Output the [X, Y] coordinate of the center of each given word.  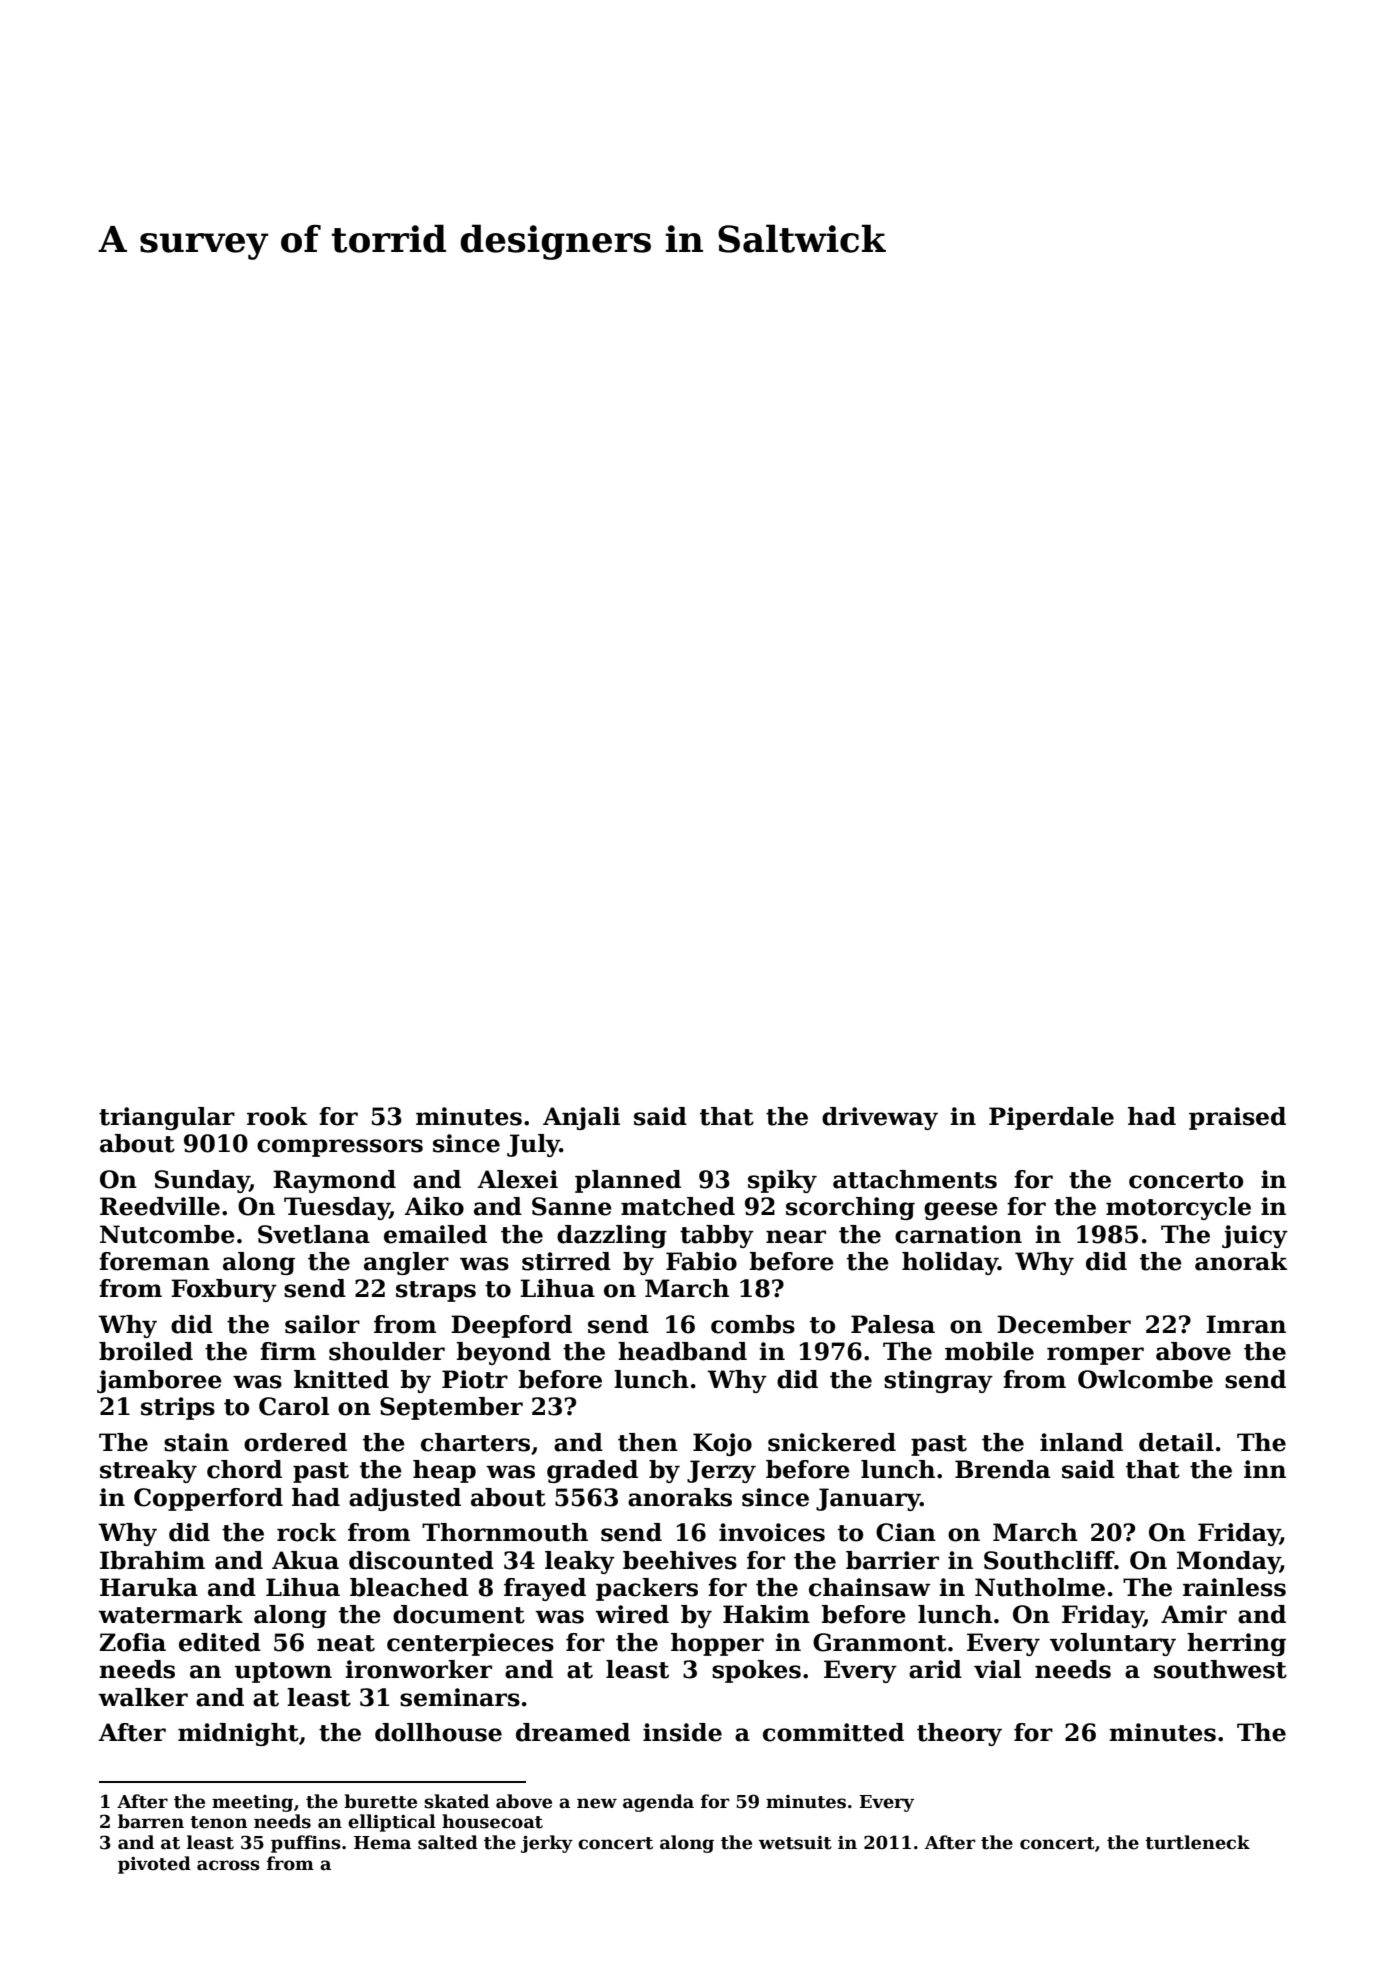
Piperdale [1051, 1118]
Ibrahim [152, 1560]
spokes [756, 1671]
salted [448, 1842]
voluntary [1113, 1644]
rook [277, 1116]
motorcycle [1178, 1208]
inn [1265, 1469]
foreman [154, 1261]
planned [628, 1181]
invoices [772, 1532]
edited [220, 1642]
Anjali [581, 1118]
